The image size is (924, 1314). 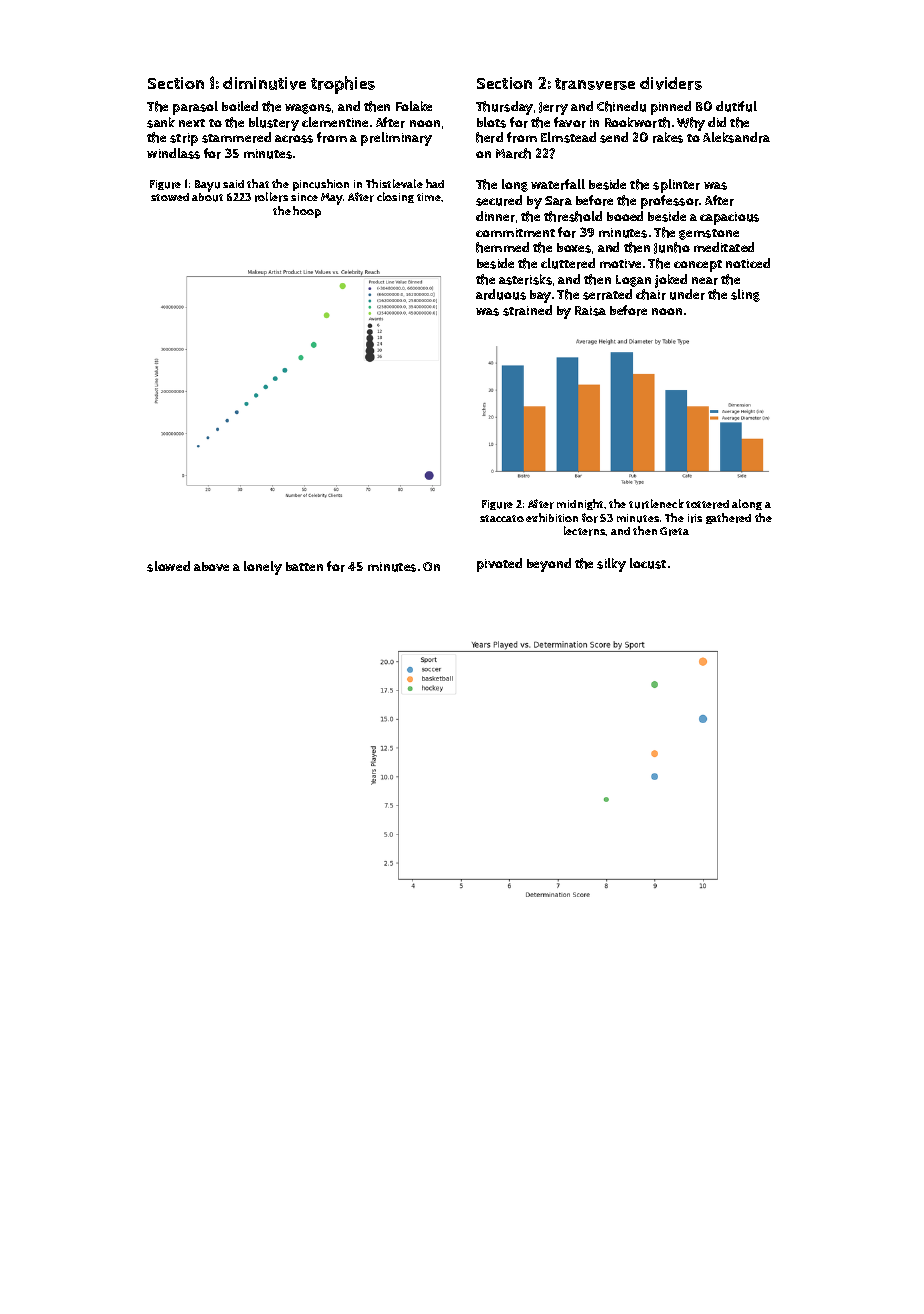 I want to click on pivoted, so click(x=499, y=565).
